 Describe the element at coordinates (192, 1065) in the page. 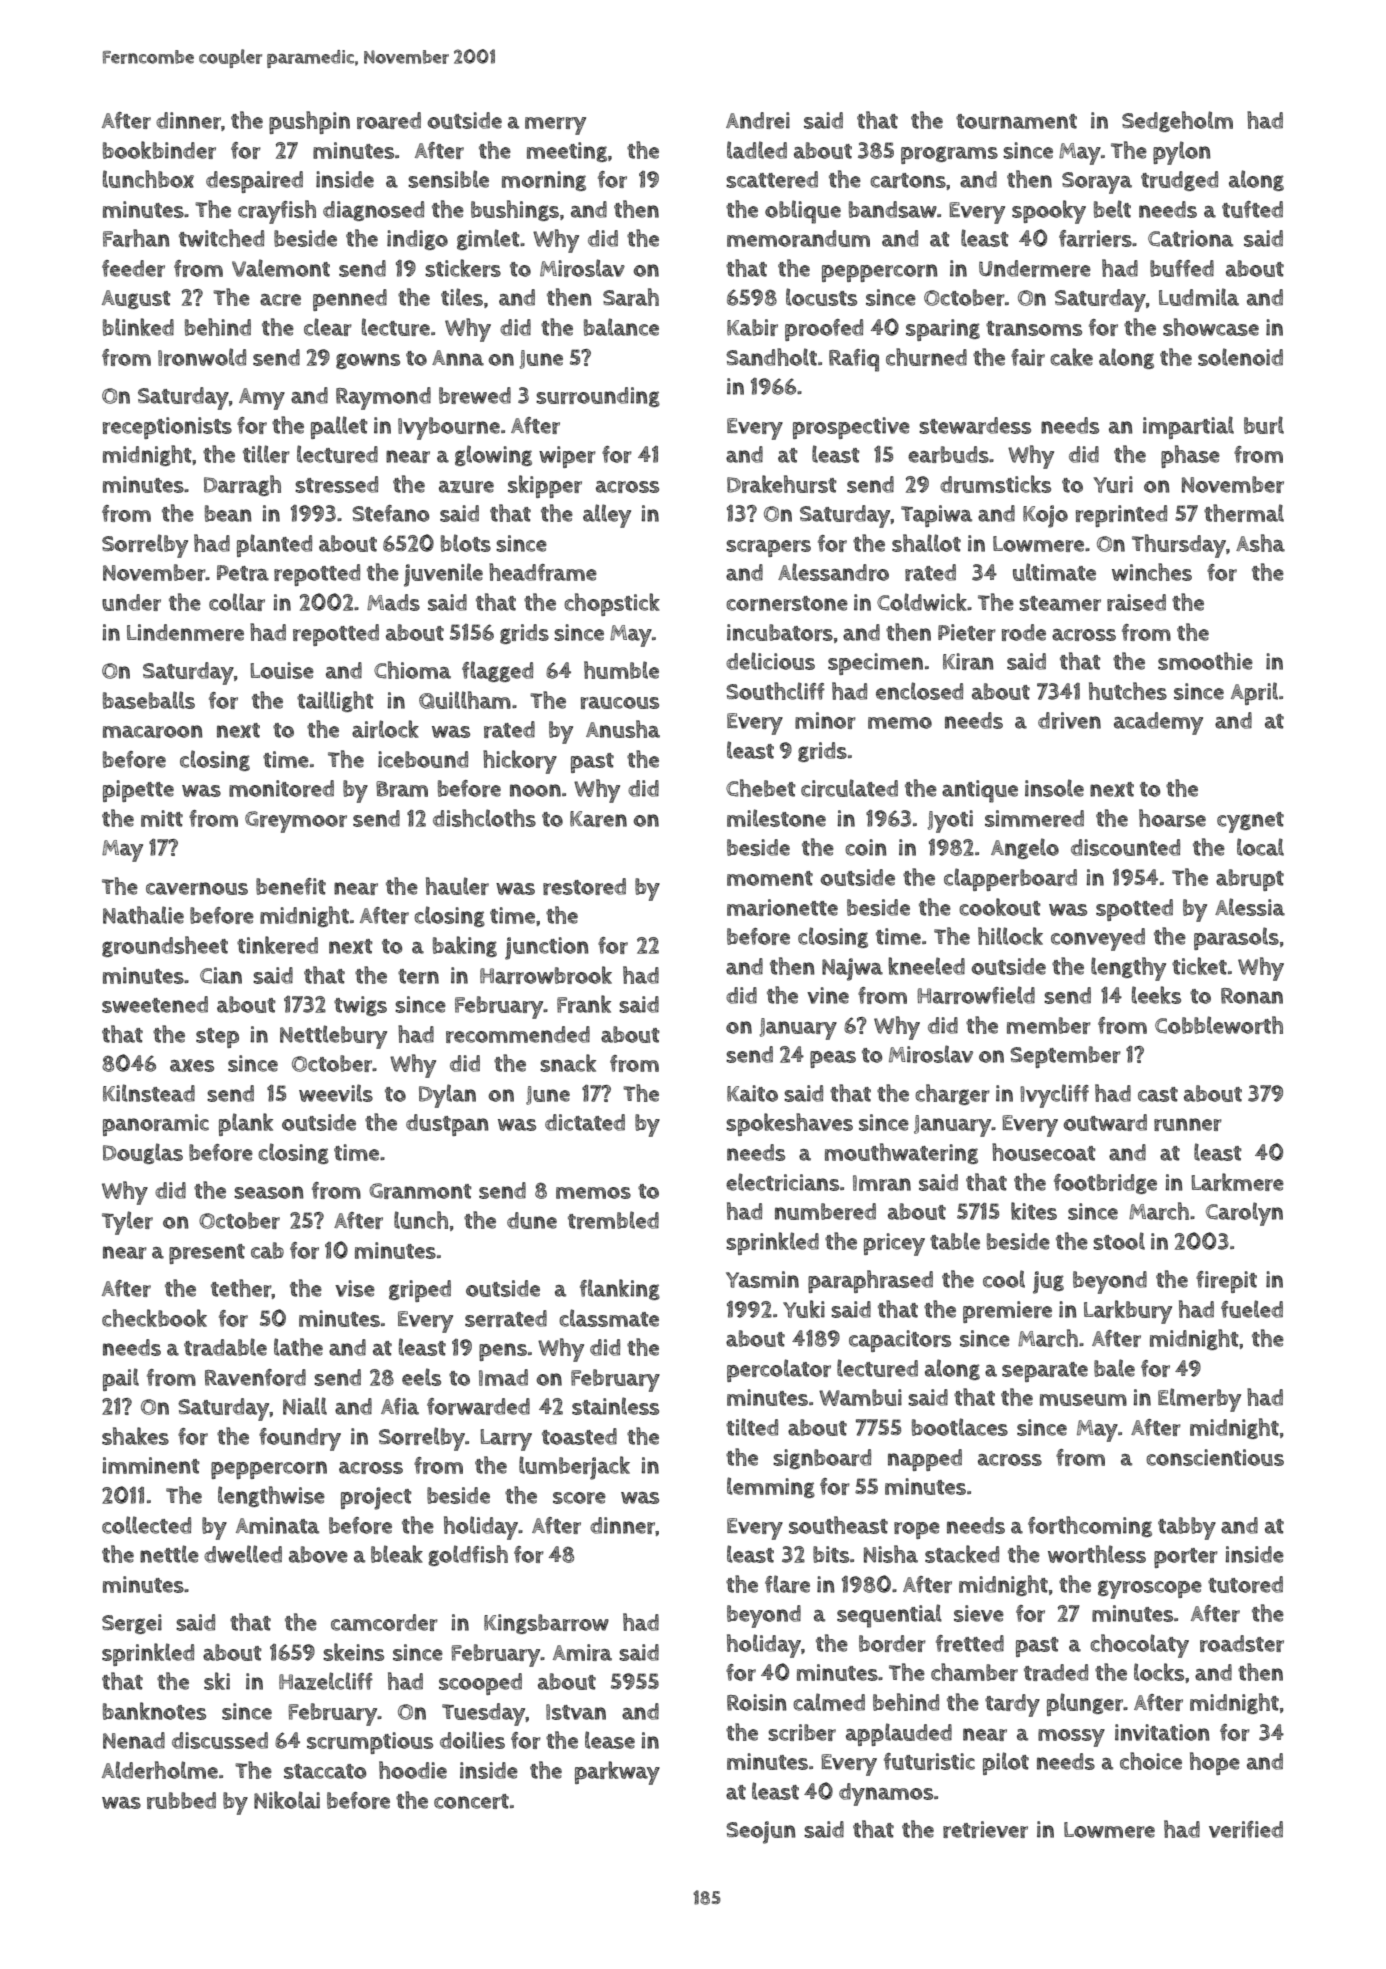

I see `axes` at that location.
